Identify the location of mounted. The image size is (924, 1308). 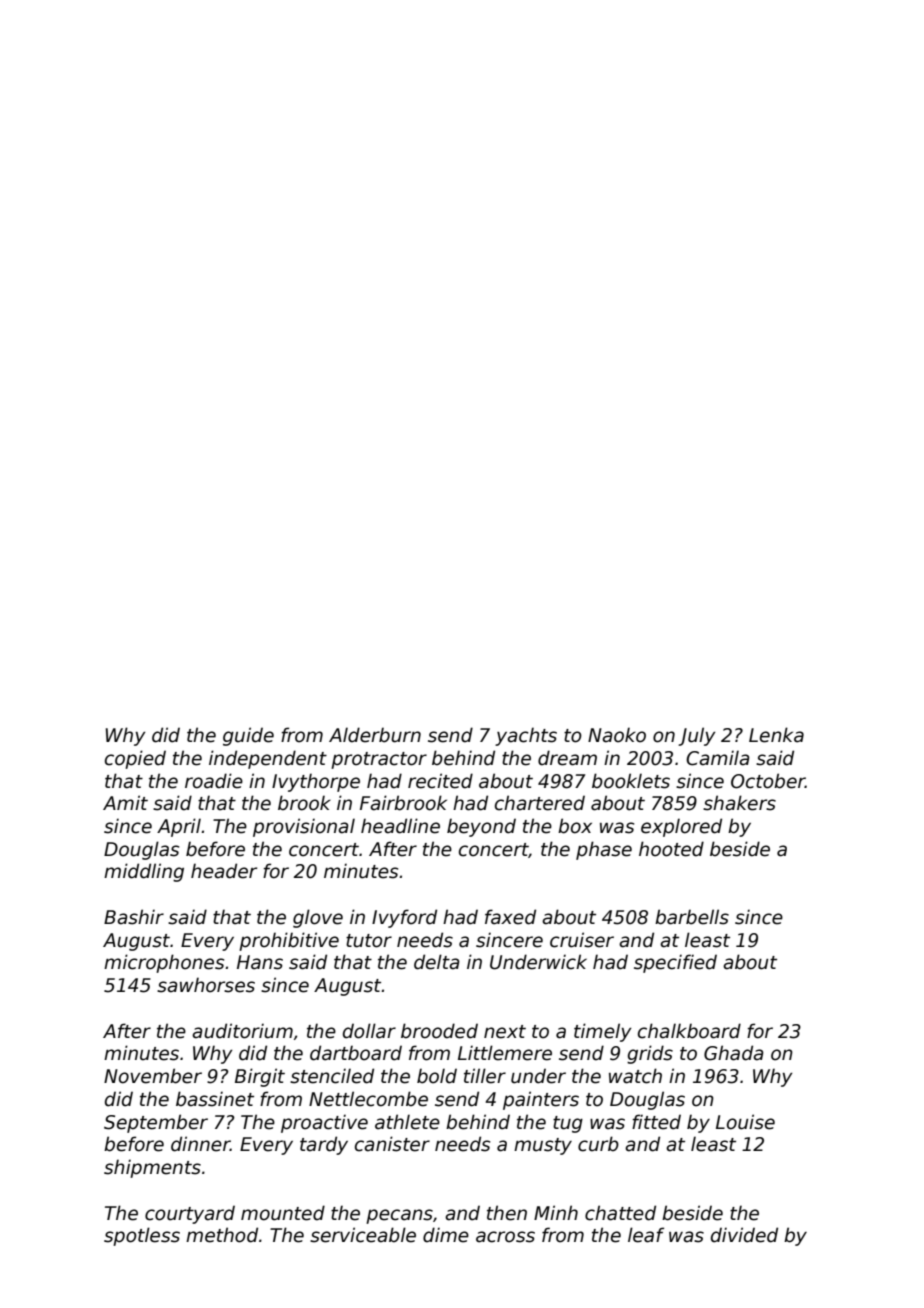
(283, 1213).
